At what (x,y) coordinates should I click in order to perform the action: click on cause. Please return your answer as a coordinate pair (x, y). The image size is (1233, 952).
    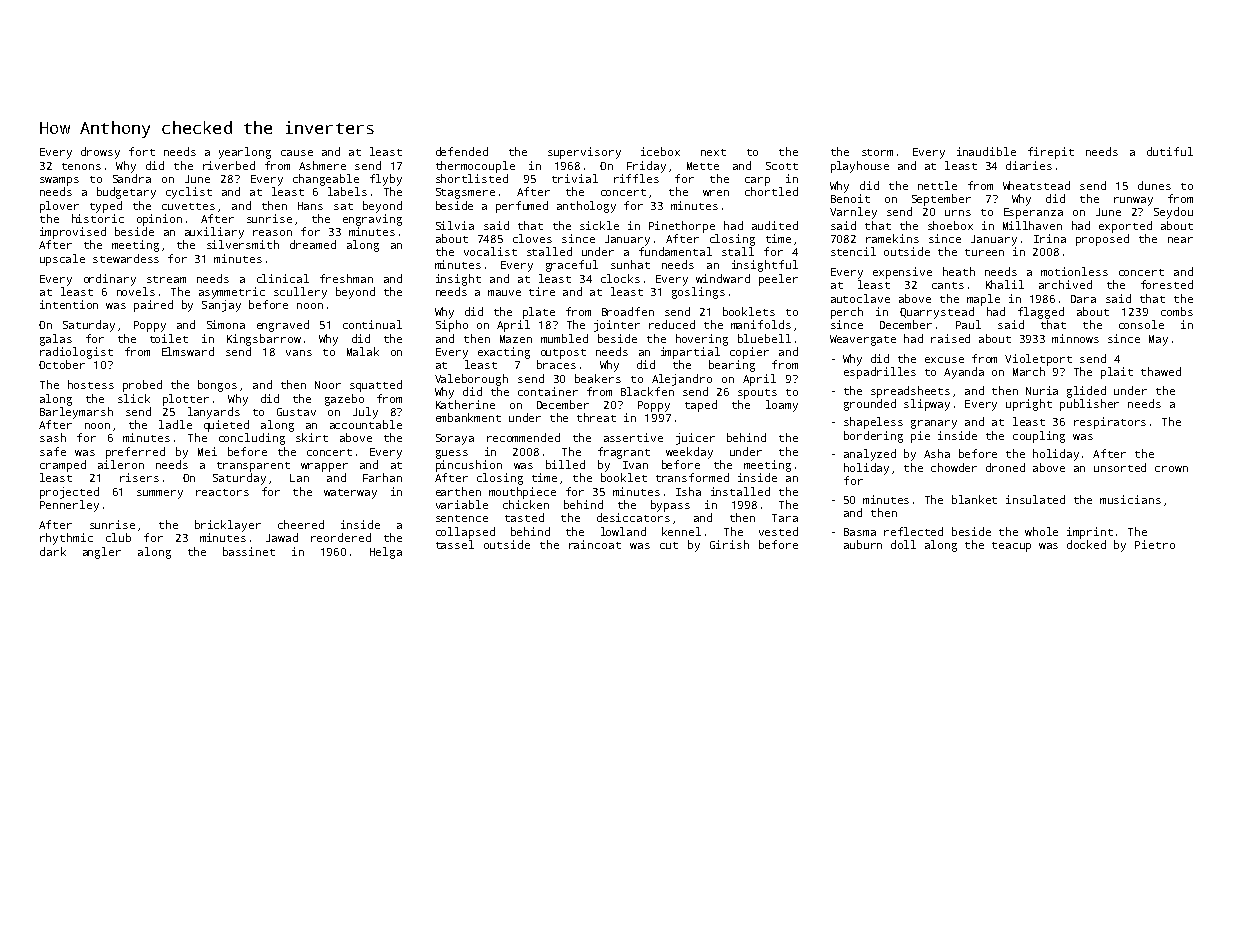
    Looking at the image, I should click on (297, 153).
